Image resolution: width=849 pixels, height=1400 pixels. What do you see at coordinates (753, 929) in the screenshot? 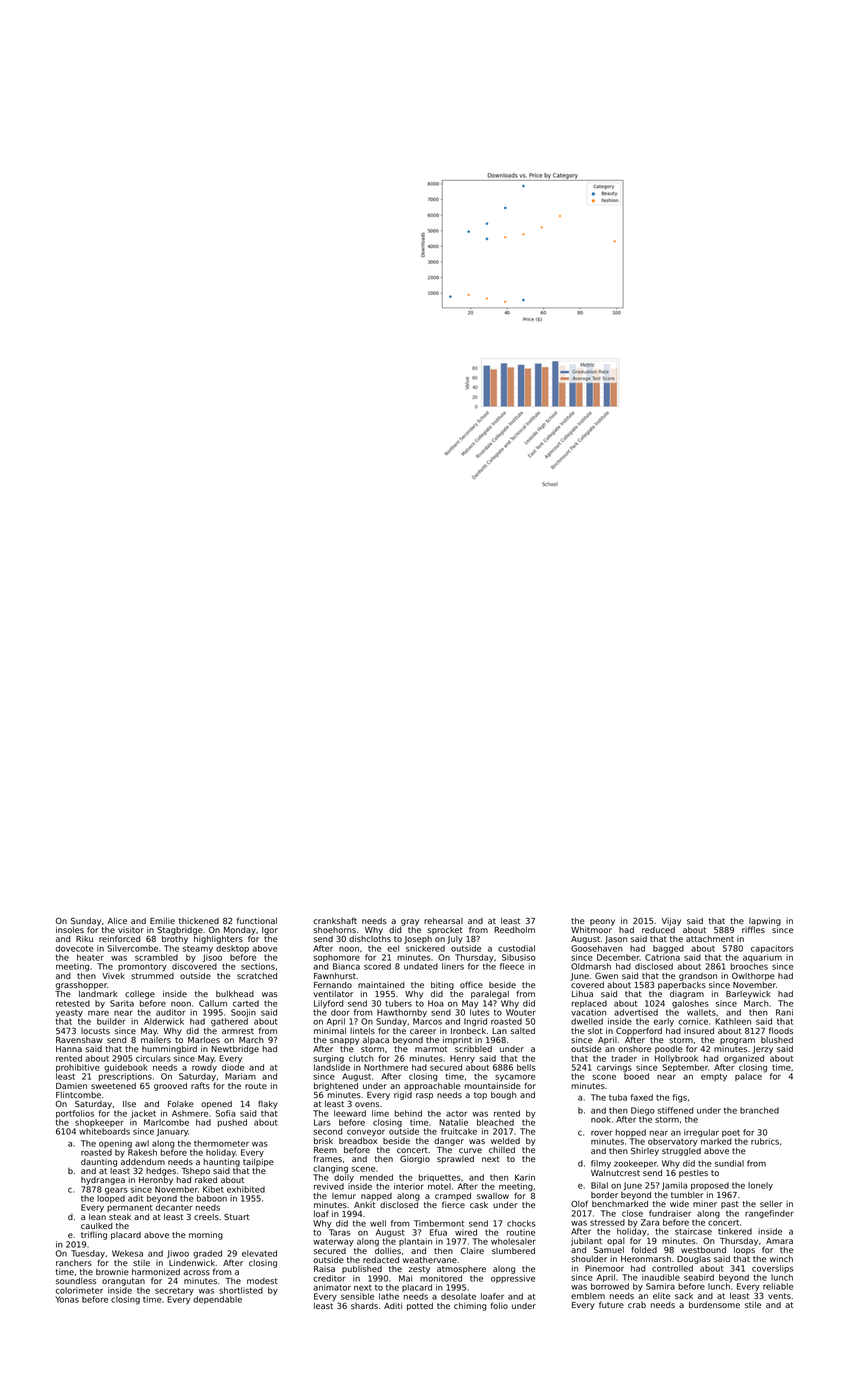
I see `riffles` at bounding box center [753, 929].
